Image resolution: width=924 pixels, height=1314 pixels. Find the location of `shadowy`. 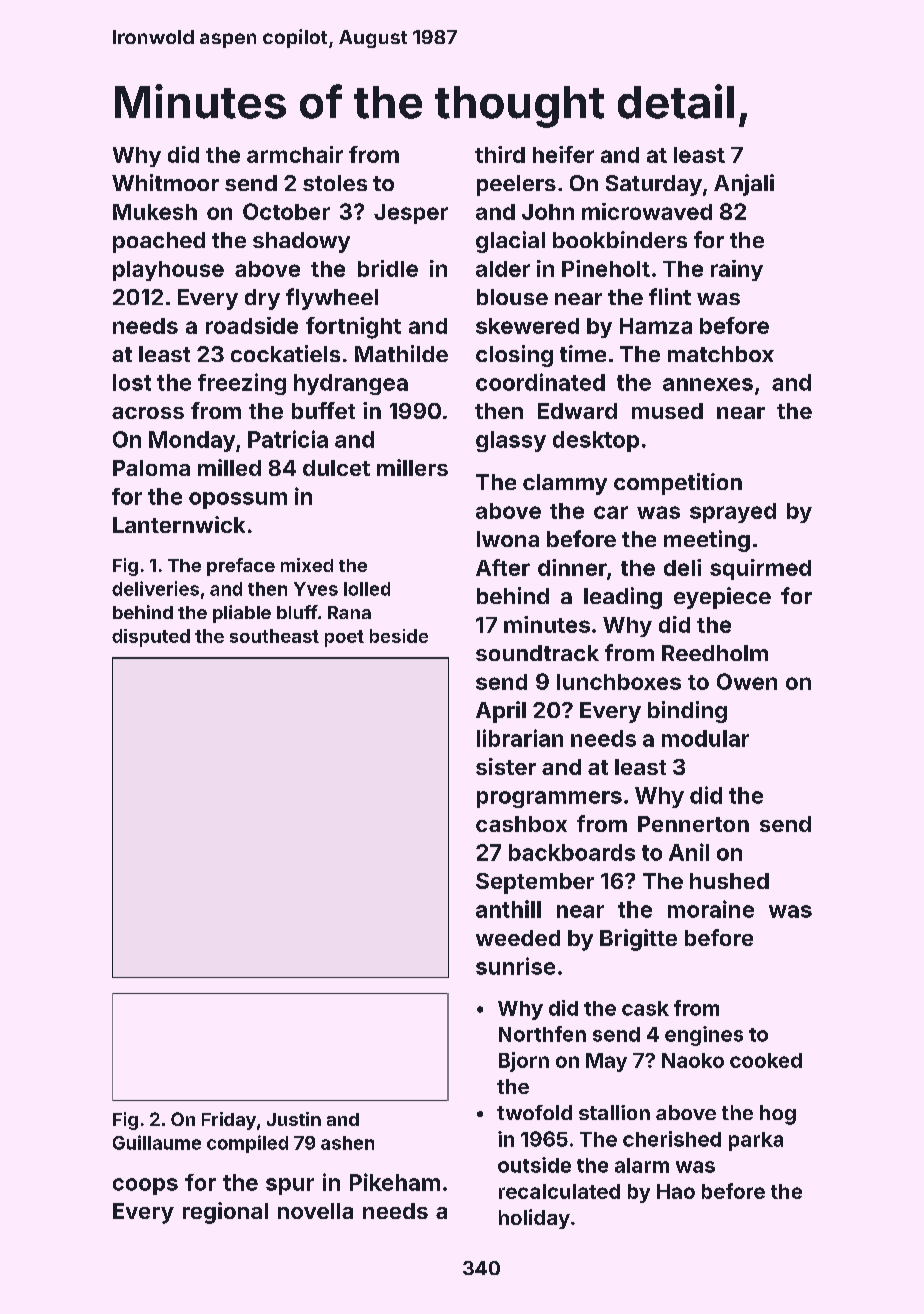

shadowy is located at coordinates (301, 242).
